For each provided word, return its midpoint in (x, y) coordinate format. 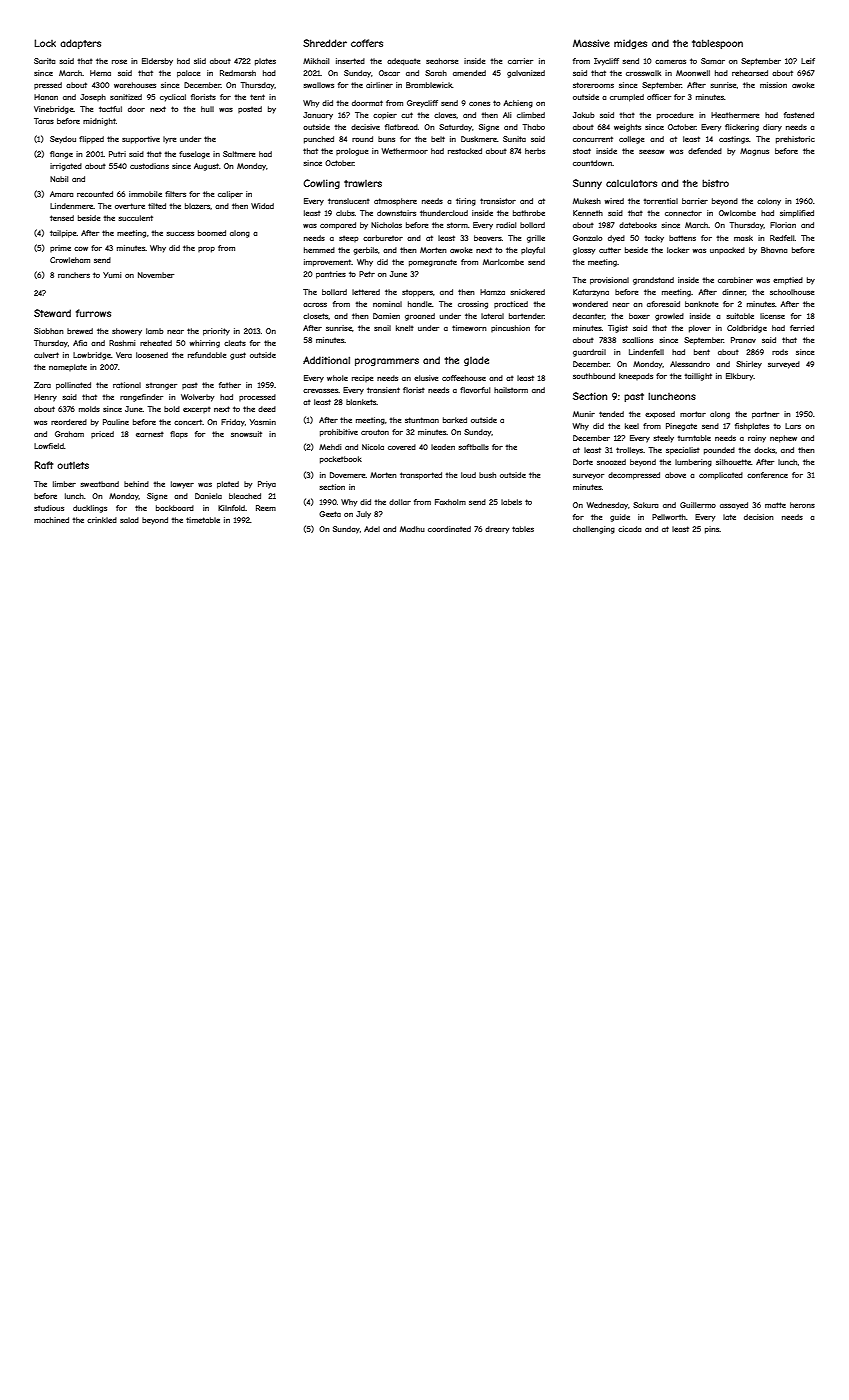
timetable (203, 520)
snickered (528, 292)
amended (469, 73)
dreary (497, 530)
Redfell (782, 238)
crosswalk (643, 73)
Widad (262, 206)
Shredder (325, 43)
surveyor (588, 476)
